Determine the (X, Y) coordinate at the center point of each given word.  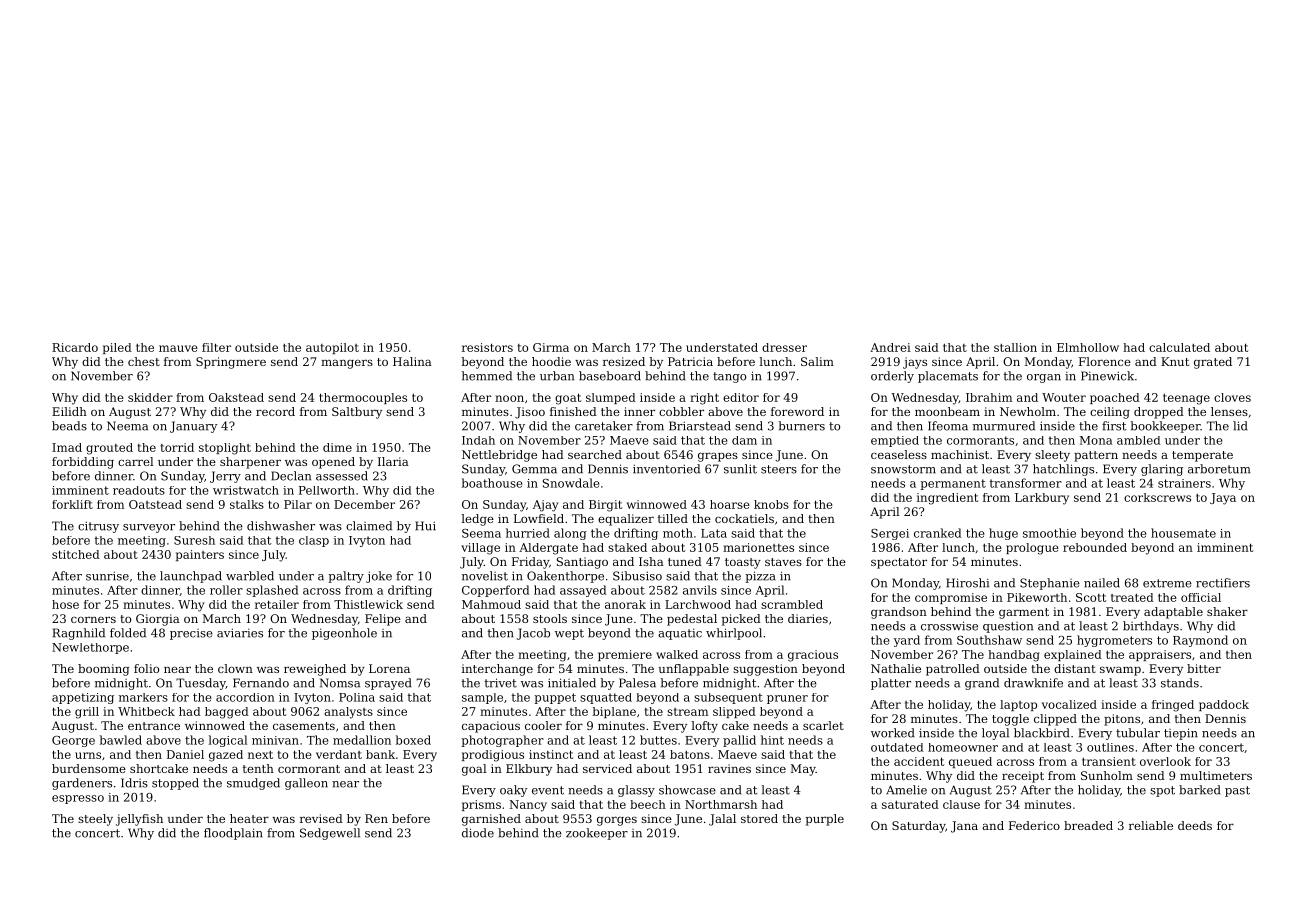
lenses (1229, 411)
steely (95, 820)
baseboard (610, 376)
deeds (1195, 825)
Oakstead (236, 397)
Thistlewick (368, 604)
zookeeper (597, 834)
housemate (1183, 533)
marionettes (758, 547)
